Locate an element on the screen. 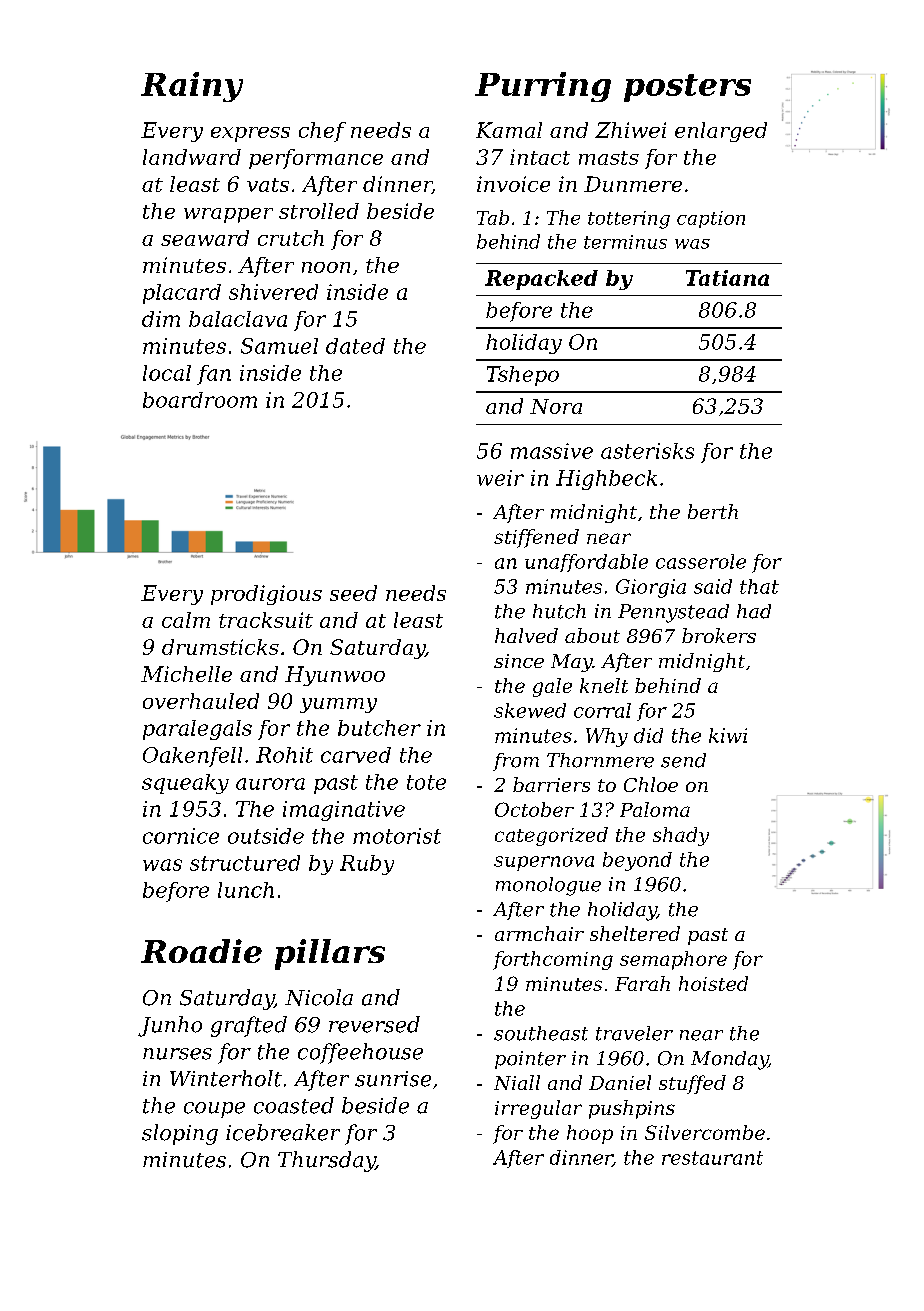 The height and width of the screenshot is (1311, 924). posters is located at coordinates (687, 88).
